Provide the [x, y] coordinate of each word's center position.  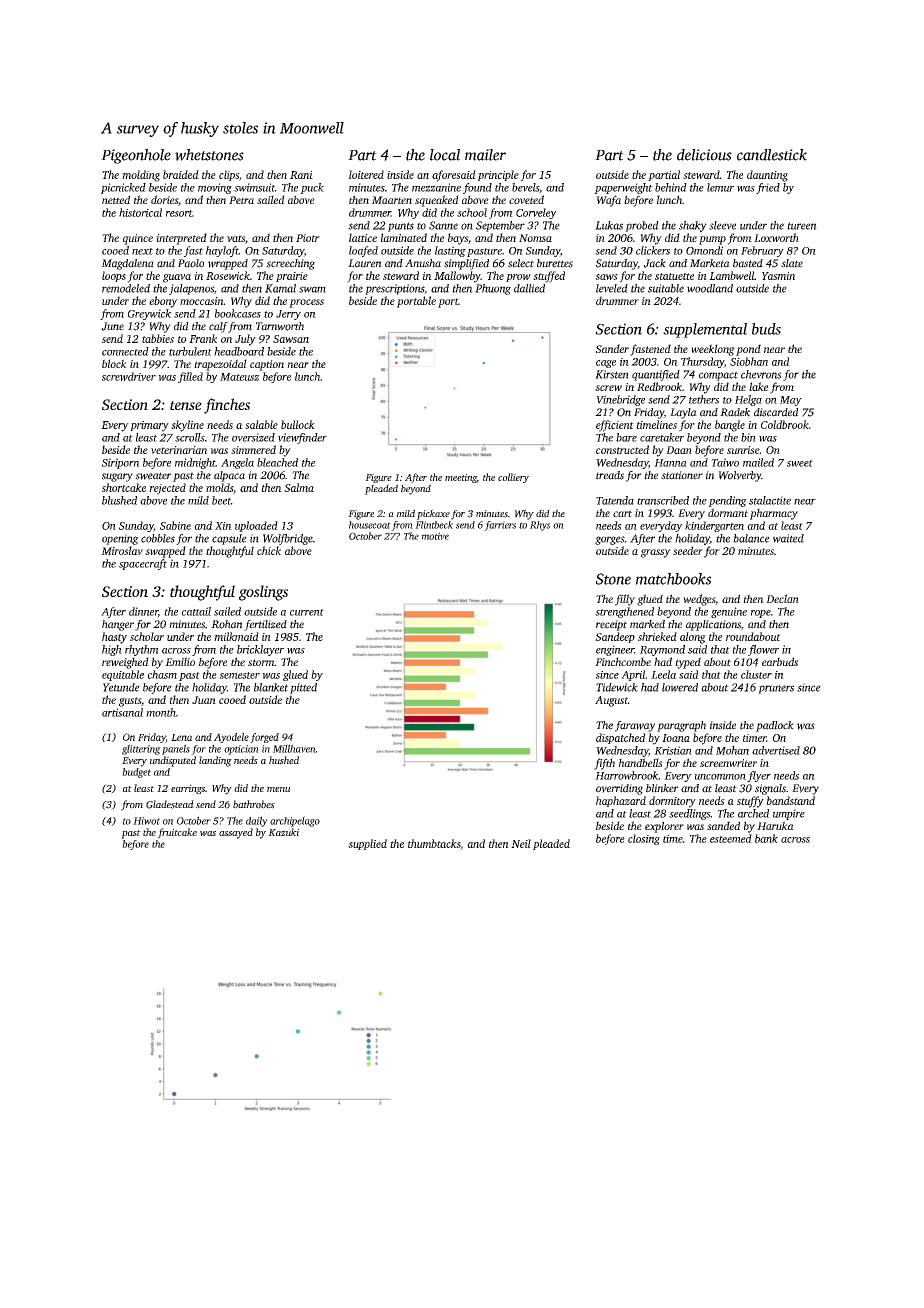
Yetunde [121, 687]
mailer [485, 155]
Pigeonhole [136, 156]
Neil [521, 843]
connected [125, 351]
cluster [756, 674]
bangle [730, 426]
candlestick [772, 155]
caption [267, 365]
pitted [303, 688]
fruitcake [177, 833]
